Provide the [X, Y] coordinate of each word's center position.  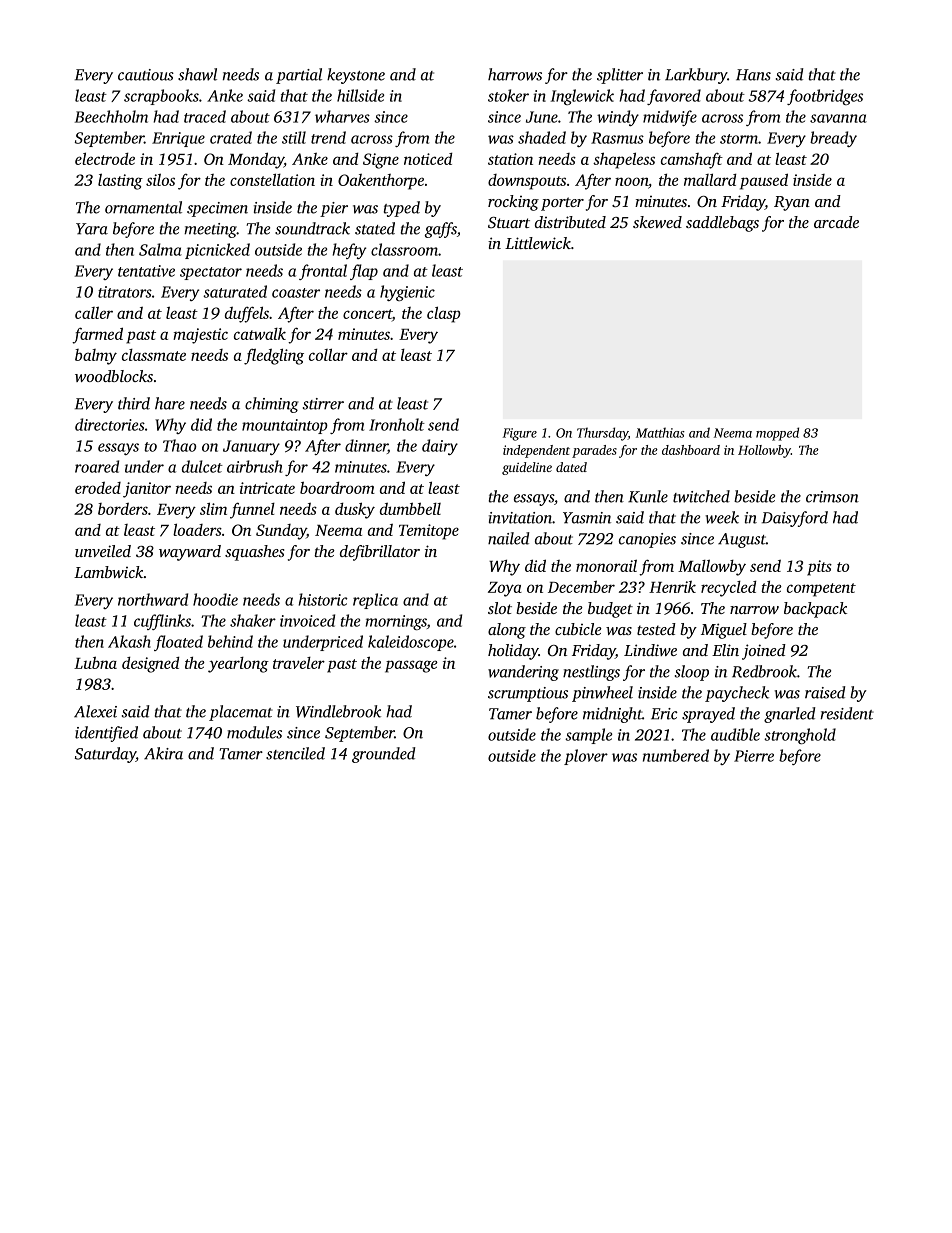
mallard [710, 179]
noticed [428, 159]
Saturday [105, 755]
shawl [197, 74]
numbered [676, 755]
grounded [384, 755]
